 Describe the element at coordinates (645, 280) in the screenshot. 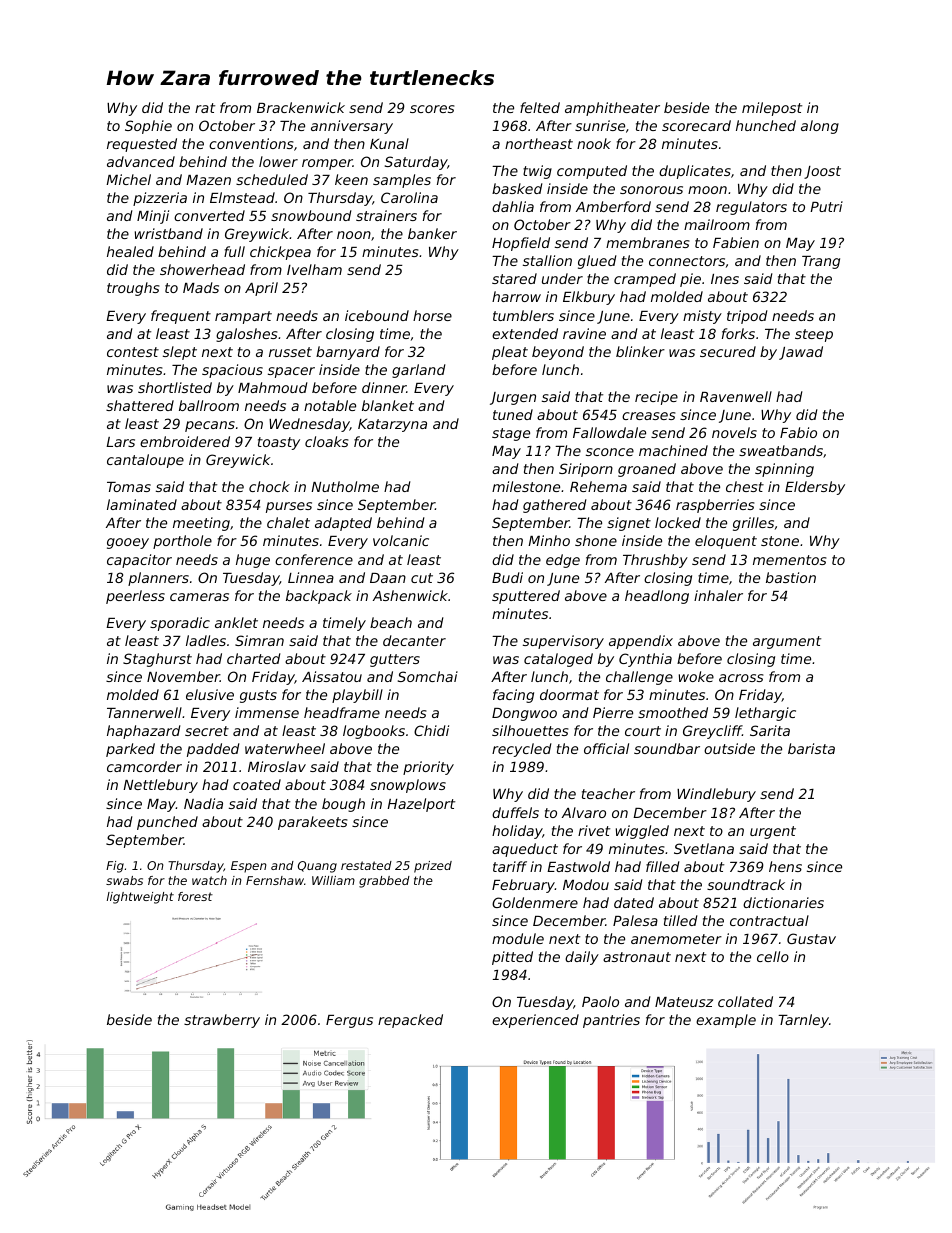

I see `cramped` at that location.
